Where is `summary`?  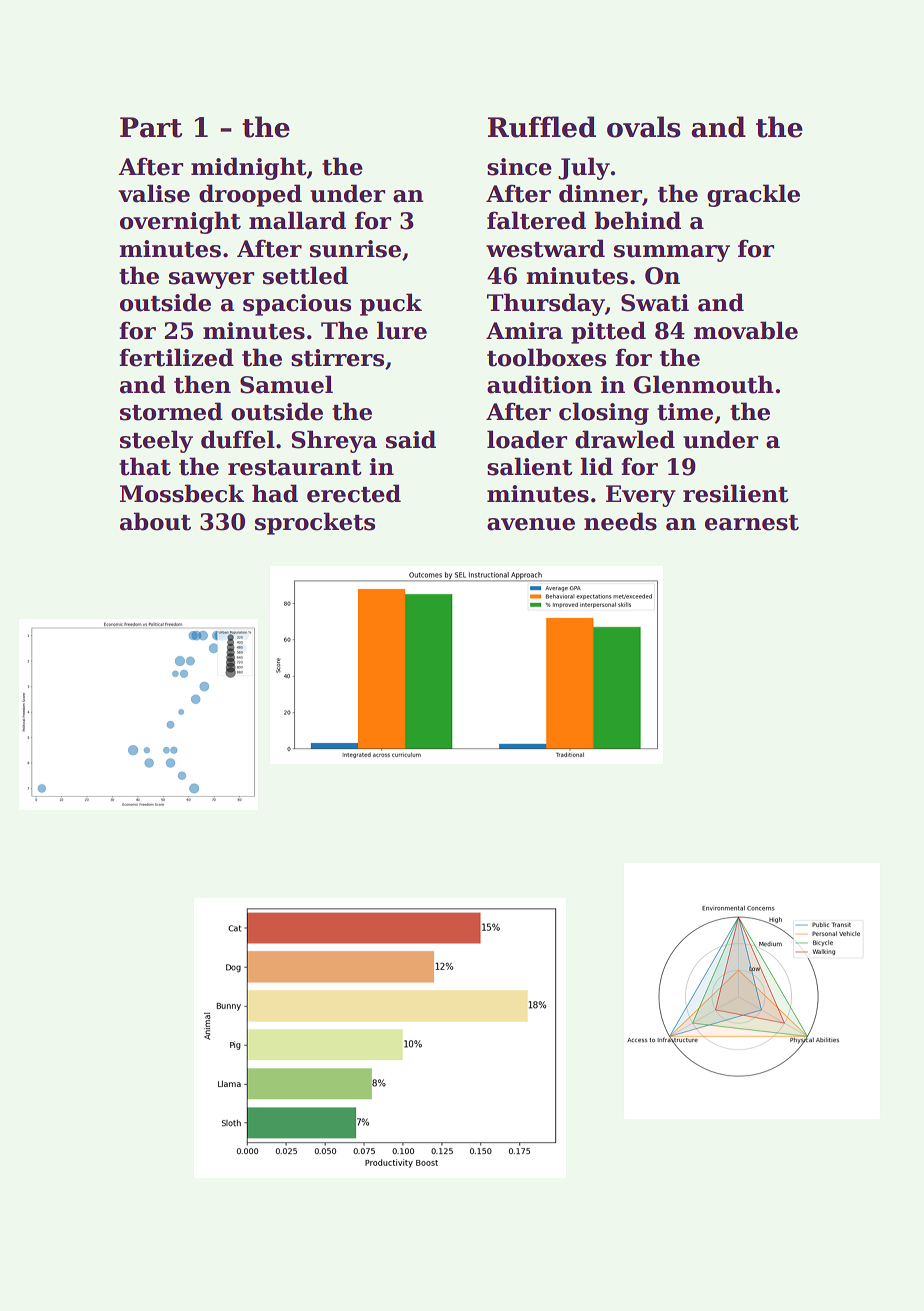 summary is located at coordinates (672, 253).
